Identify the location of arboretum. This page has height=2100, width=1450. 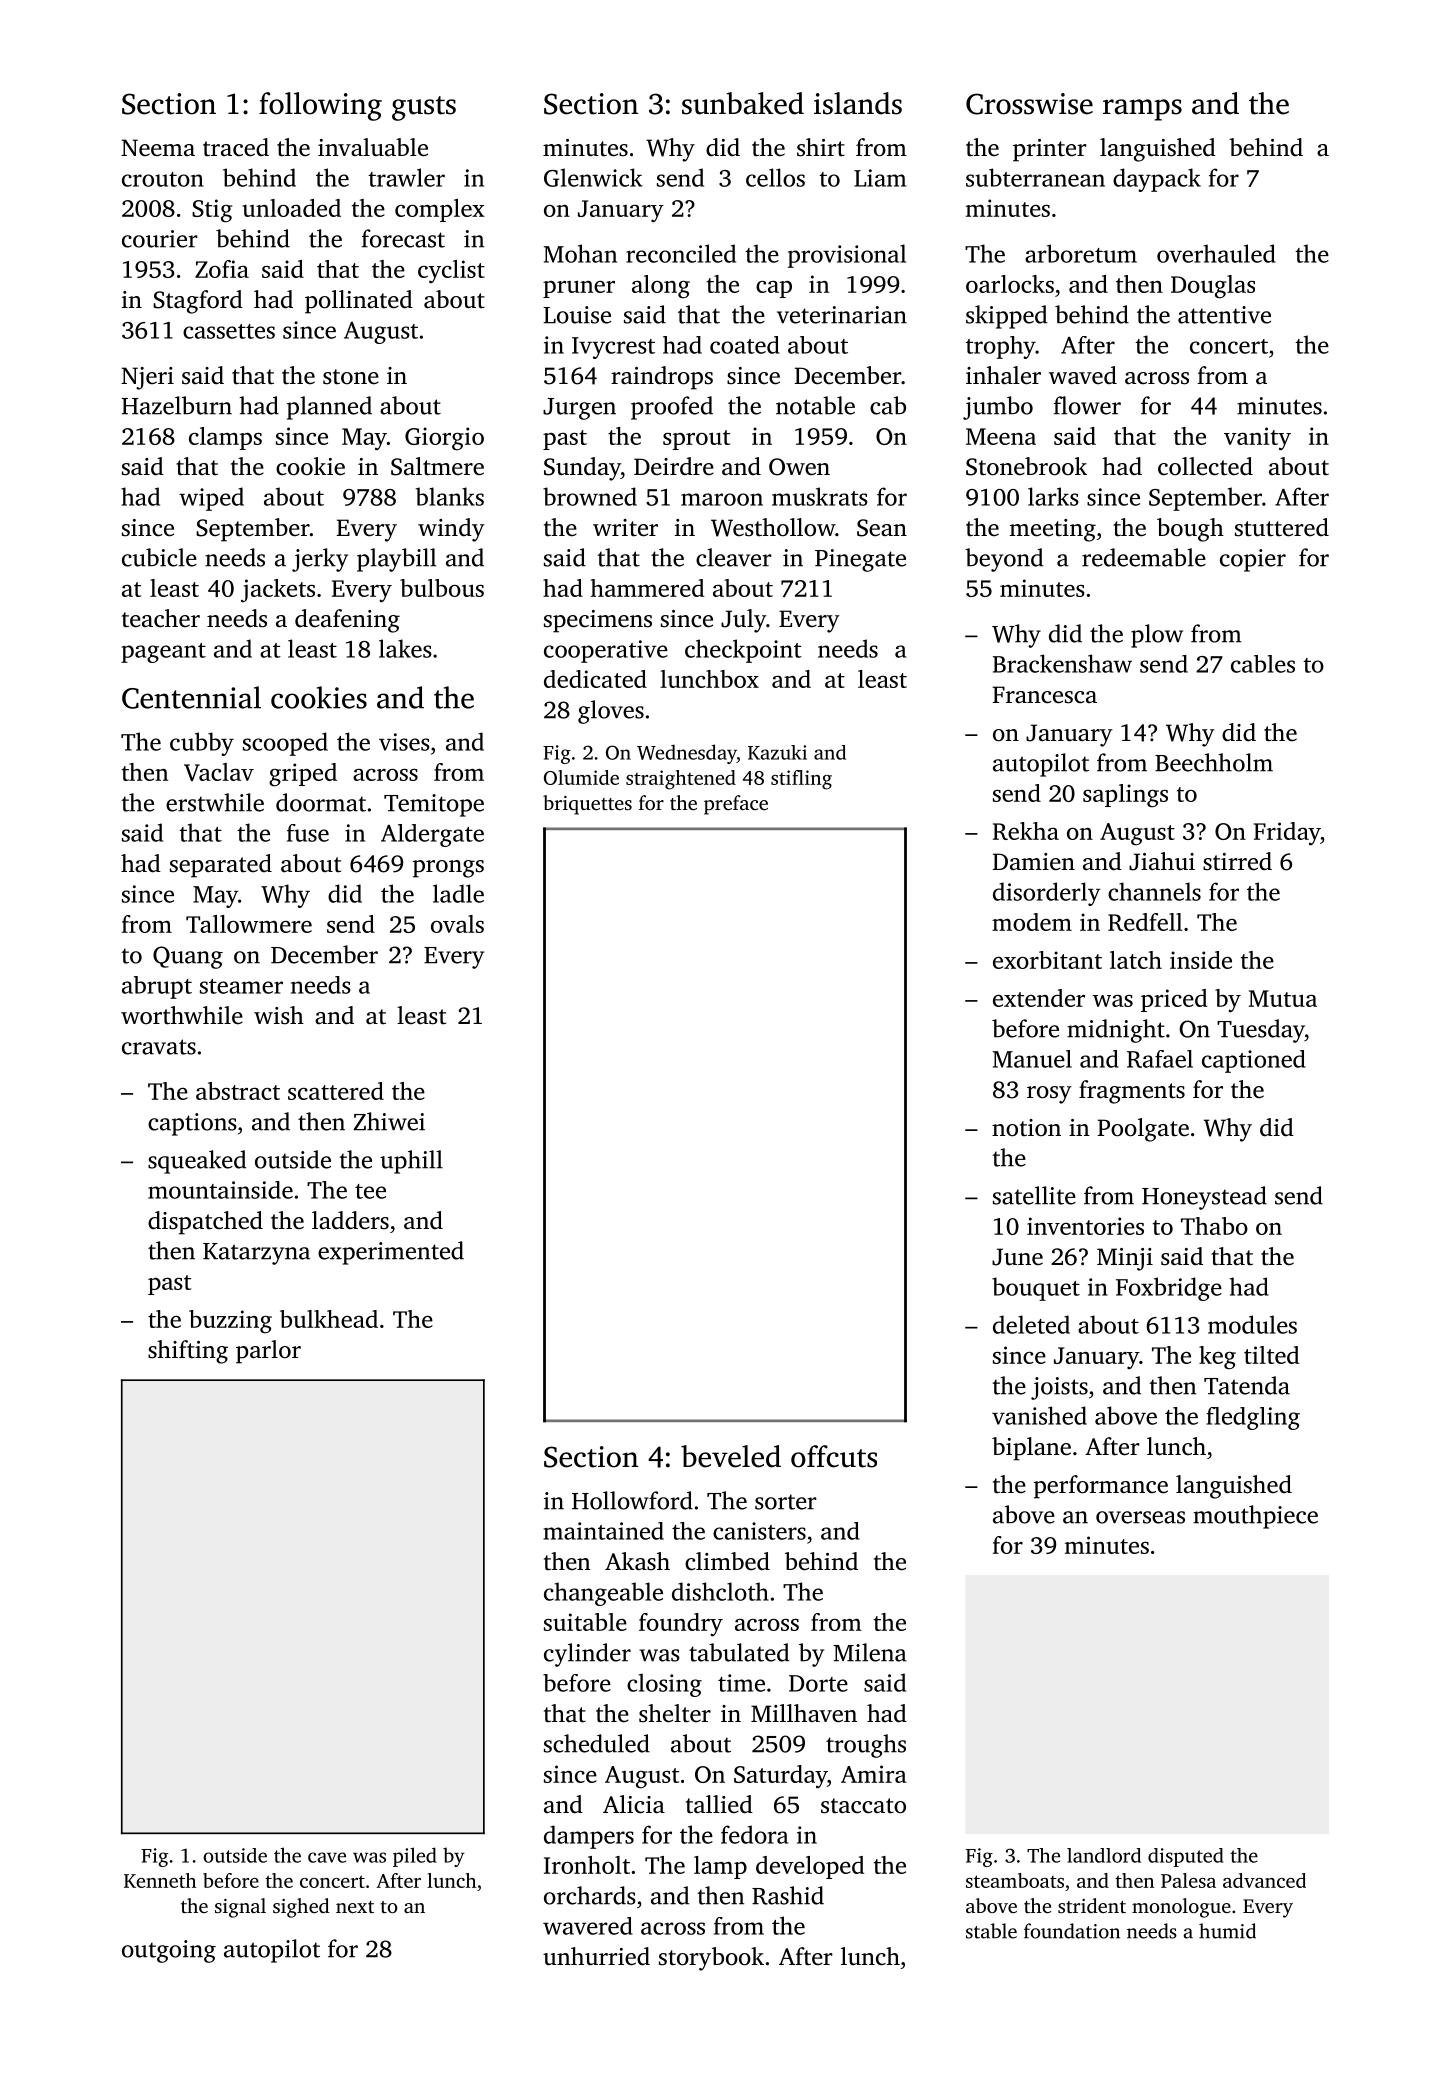
(1081, 253).
